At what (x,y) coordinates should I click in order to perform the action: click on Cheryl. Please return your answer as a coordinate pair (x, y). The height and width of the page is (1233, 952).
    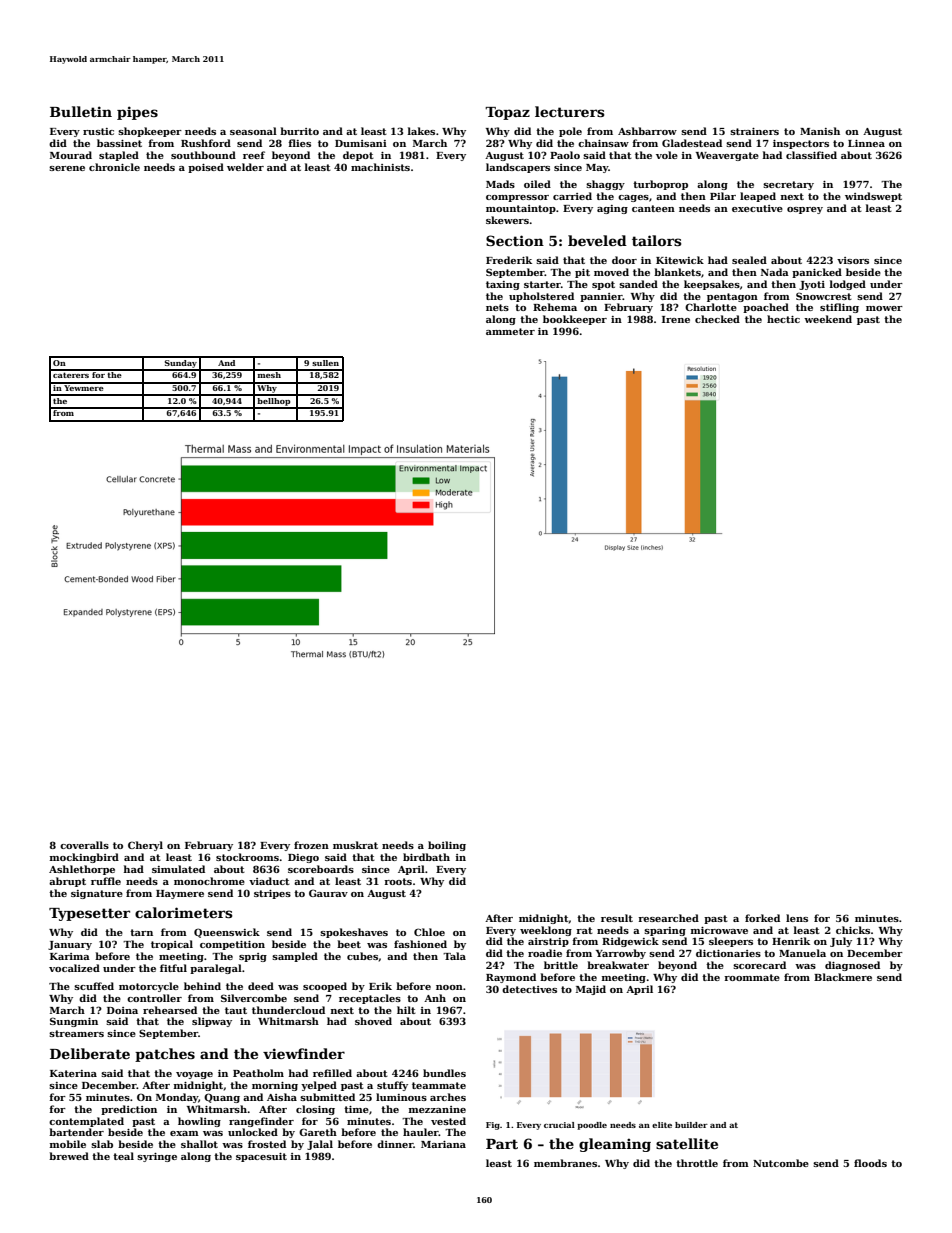
    Looking at the image, I should click on (145, 846).
